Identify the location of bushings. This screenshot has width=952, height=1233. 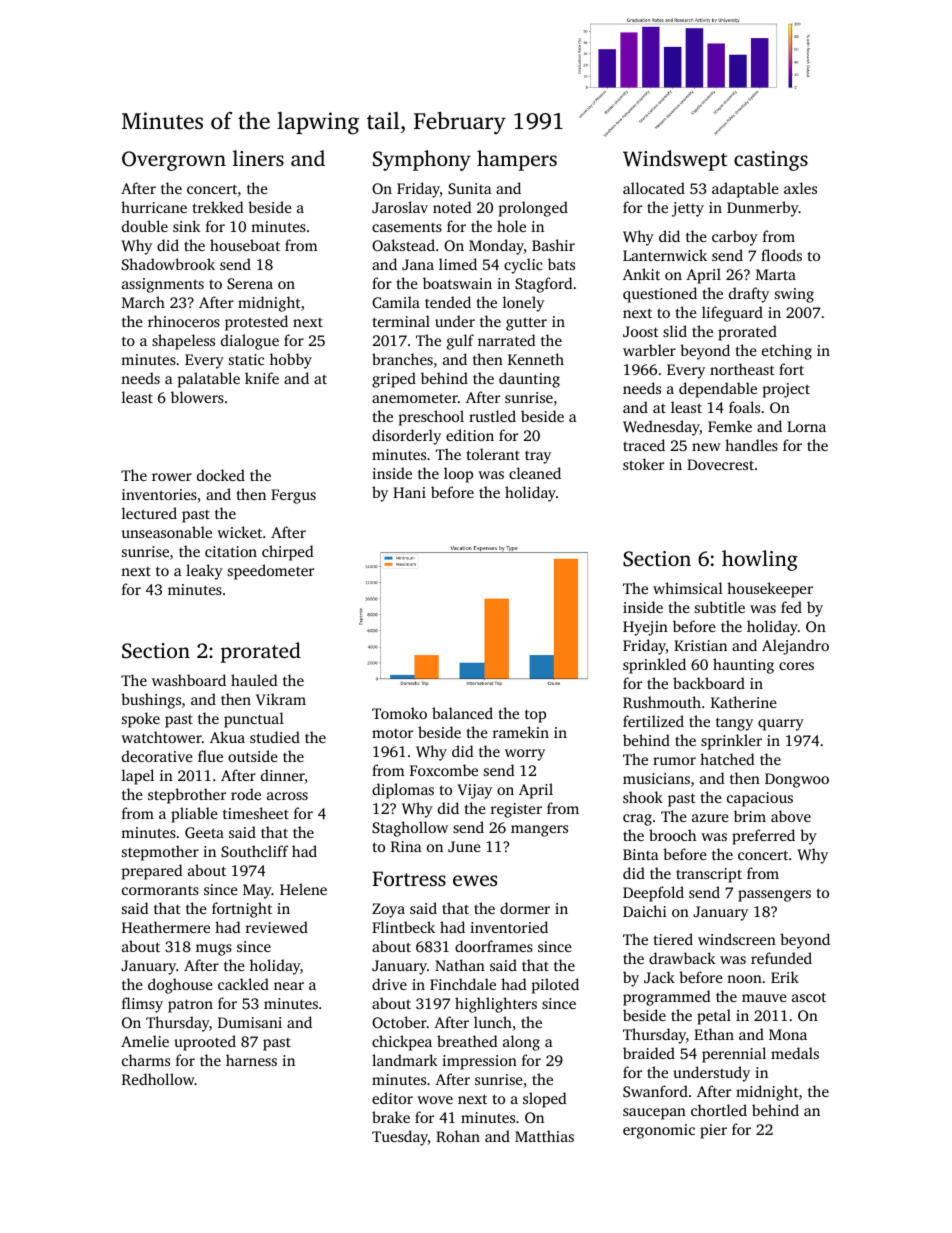
(151, 701).
